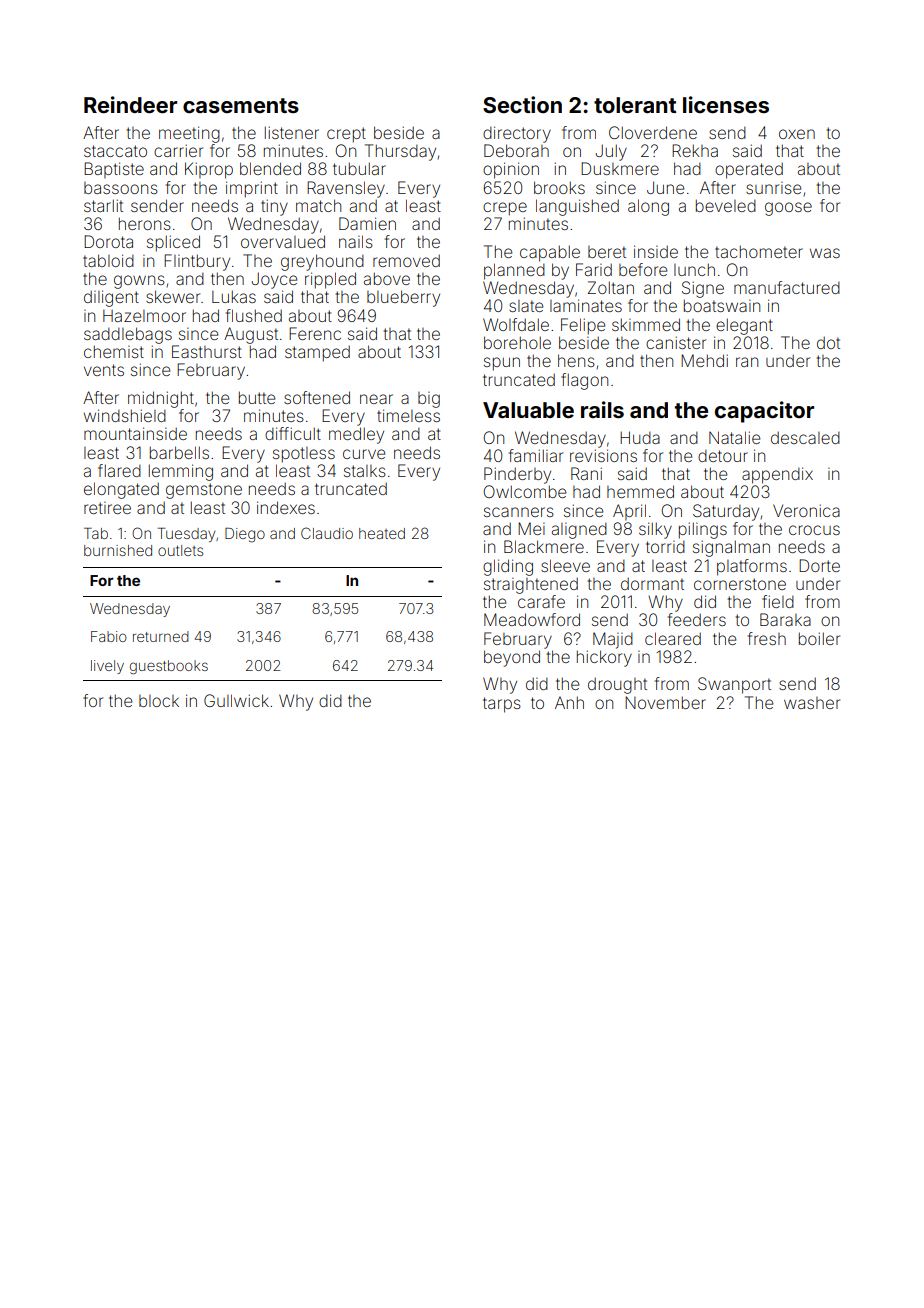 The height and width of the document is (1308, 924). Describe the element at coordinates (764, 412) in the document. I see `capacitor` at that location.
